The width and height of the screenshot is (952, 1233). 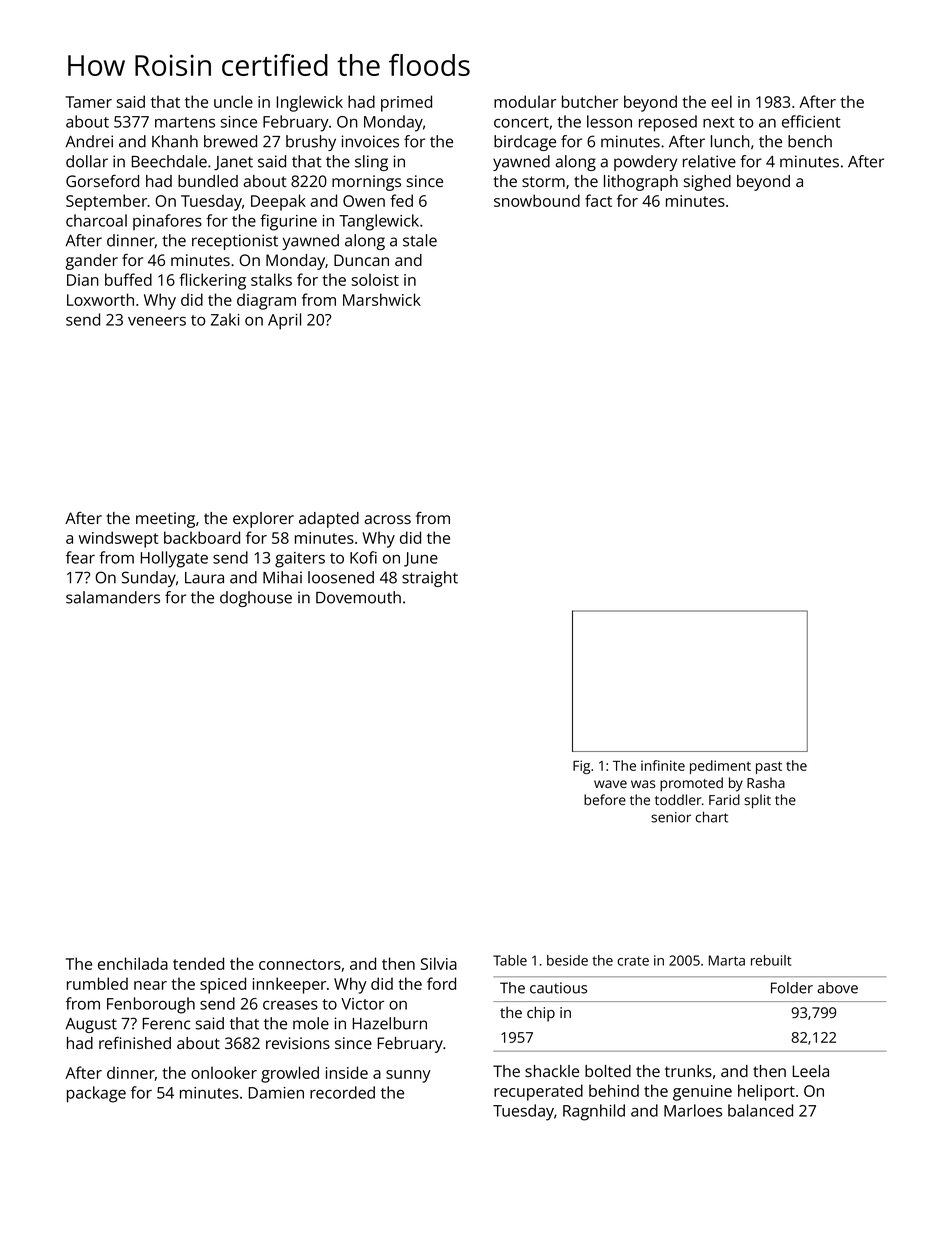 What do you see at coordinates (290, 1074) in the screenshot?
I see `growled` at bounding box center [290, 1074].
